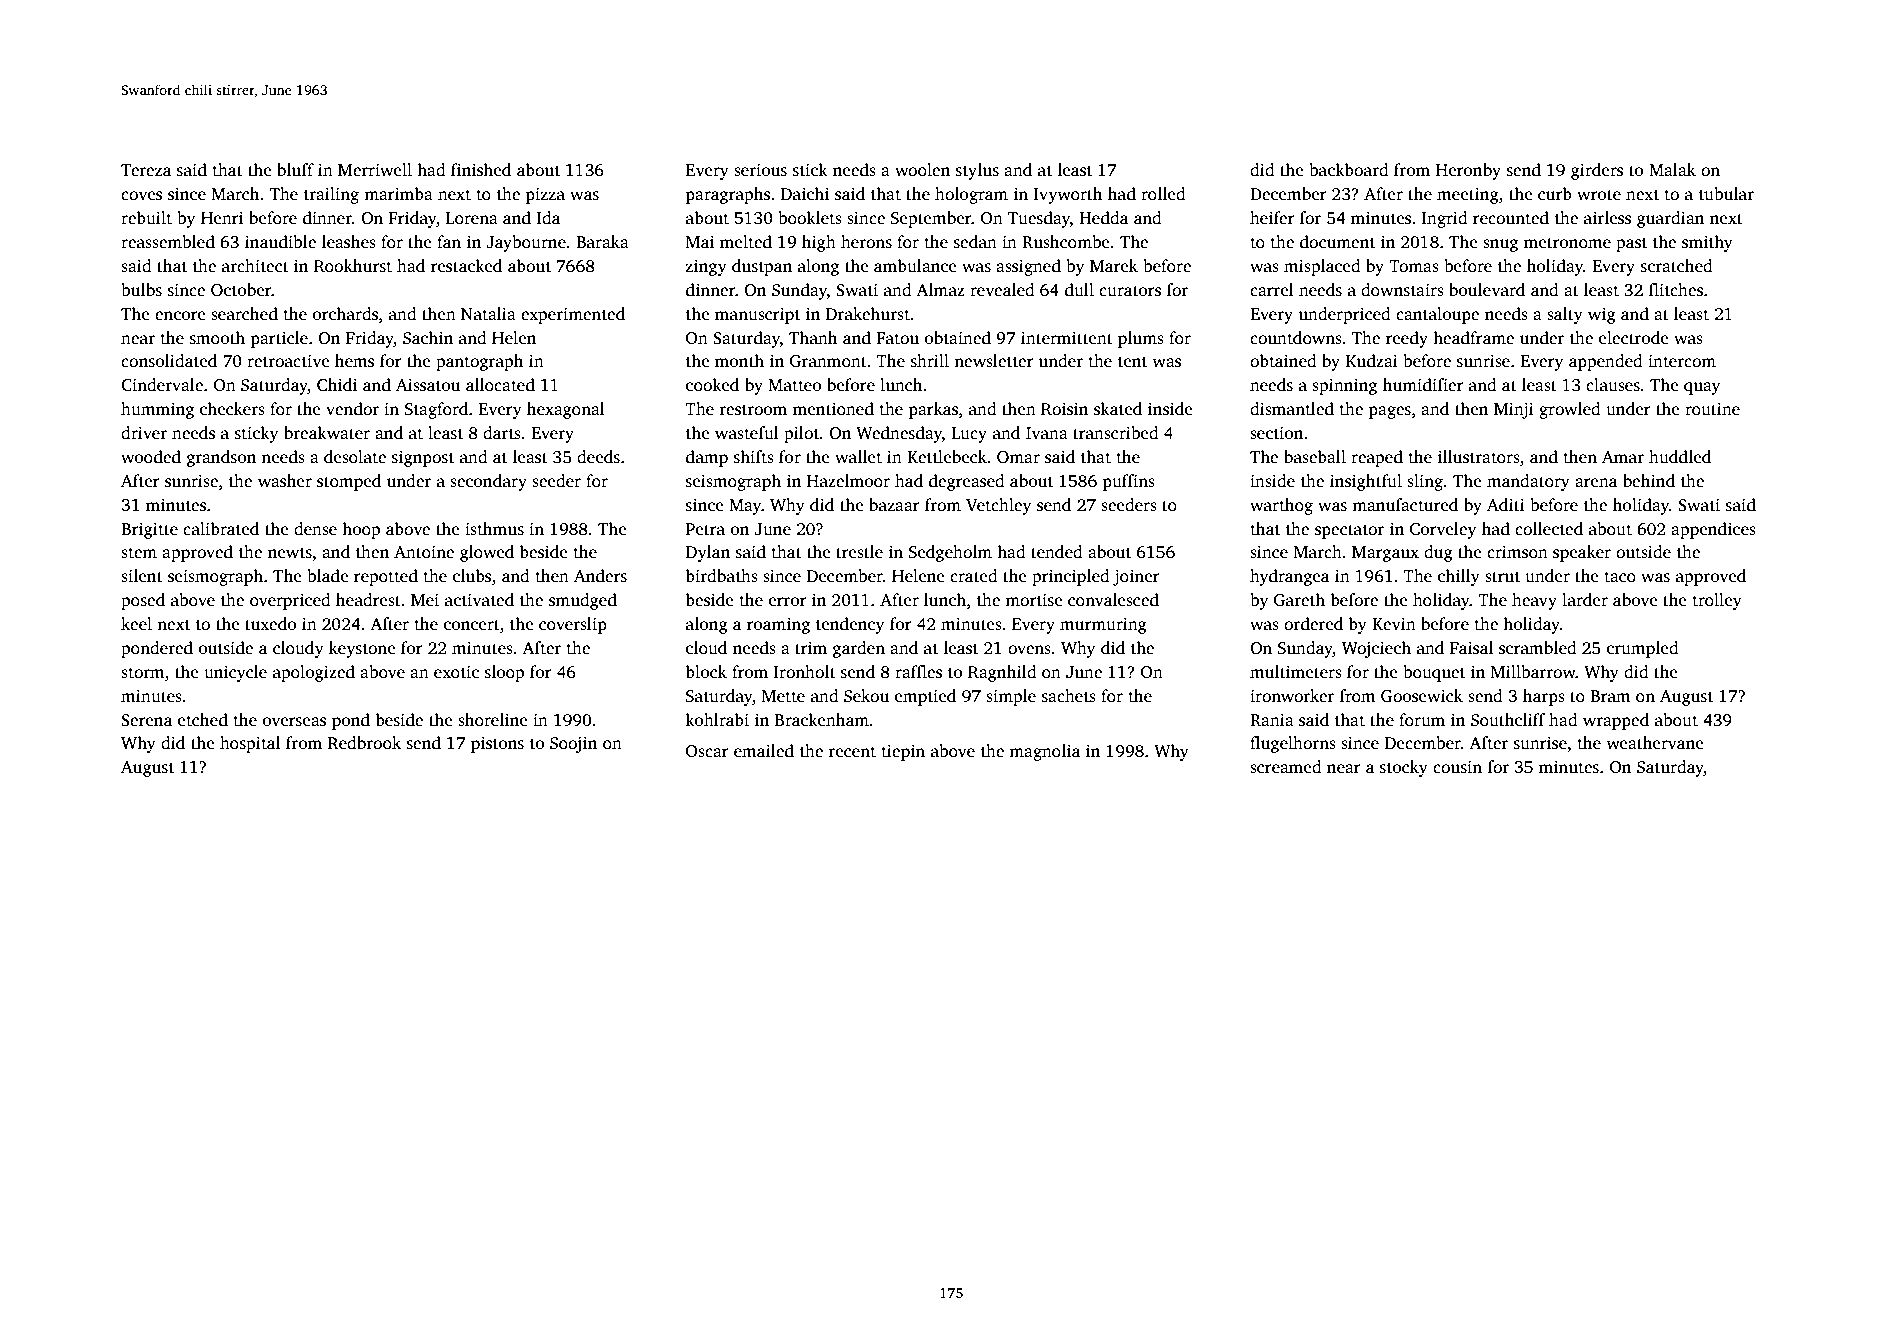 This document has height=1329, width=1879. I want to click on metronome, so click(1567, 243).
